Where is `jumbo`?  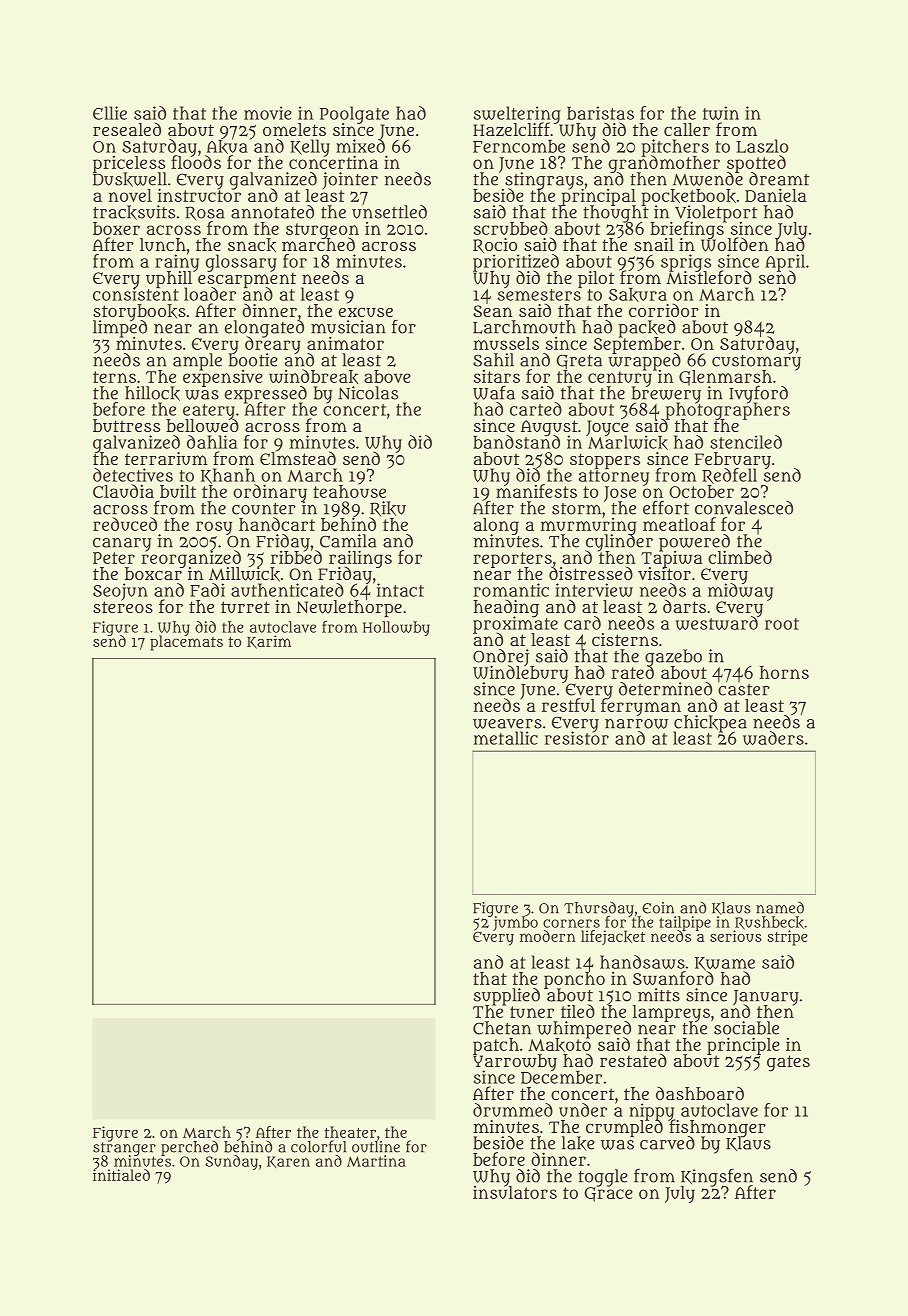
jumbo is located at coordinates (514, 923).
